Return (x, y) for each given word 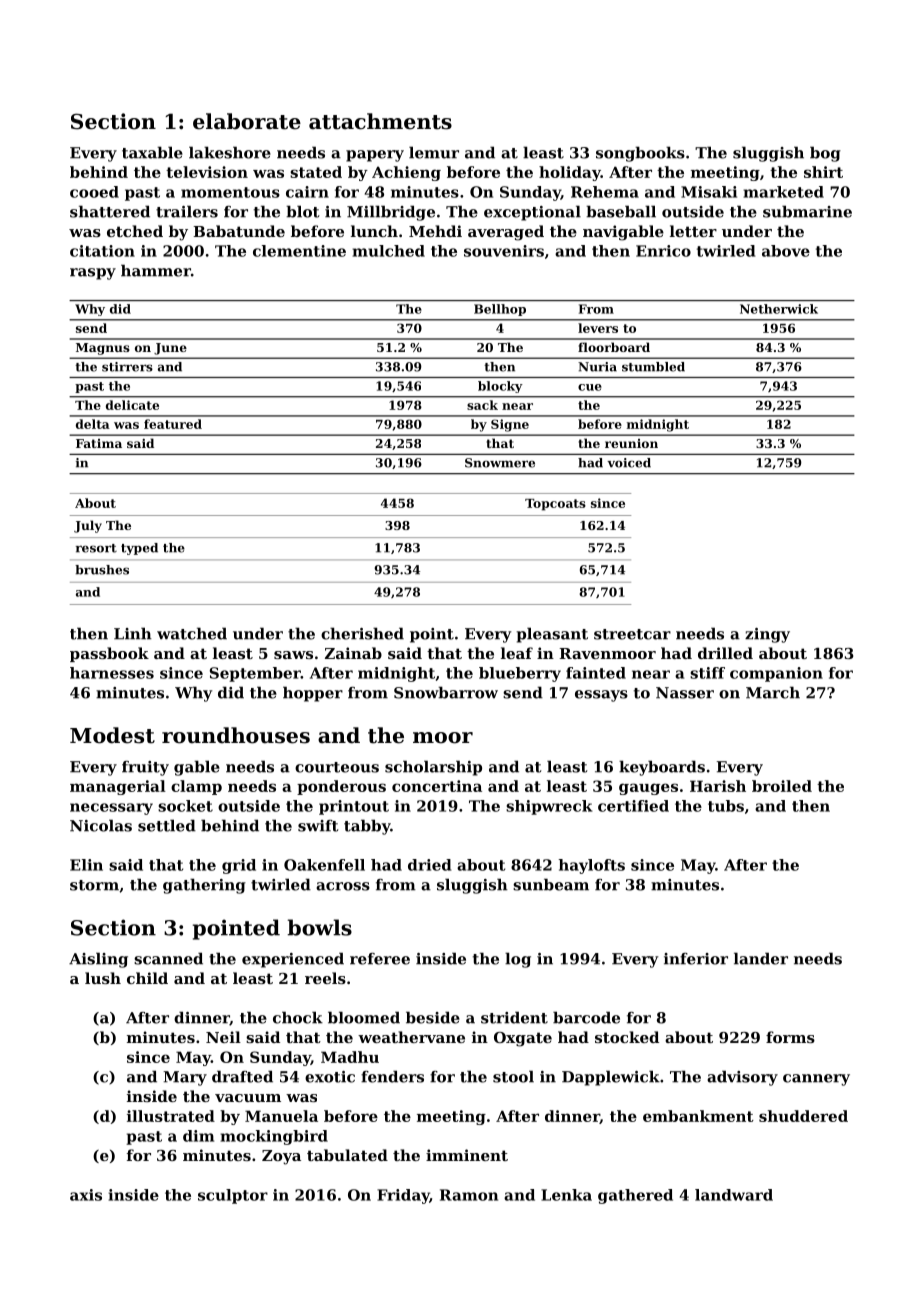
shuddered (803, 1116)
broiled (782, 786)
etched (135, 231)
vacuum (248, 1098)
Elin (86, 865)
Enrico (663, 251)
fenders (392, 1076)
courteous (337, 767)
